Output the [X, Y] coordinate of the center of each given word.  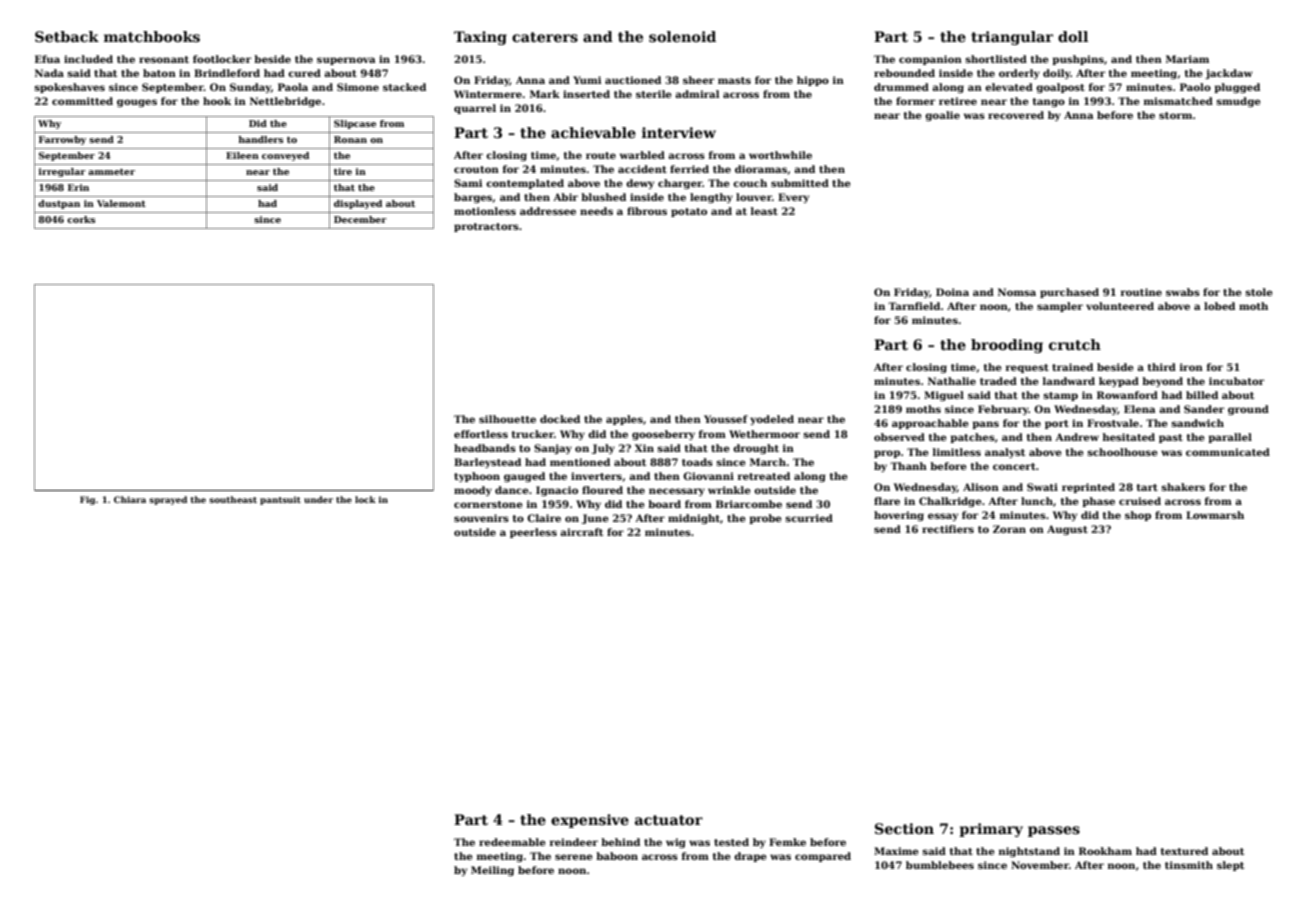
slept [1230, 866]
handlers [261, 139]
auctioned [633, 80]
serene [574, 857]
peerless [533, 533]
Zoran [1009, 529]
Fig [87, 500]
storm [1175, 115]
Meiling [492, 871]
